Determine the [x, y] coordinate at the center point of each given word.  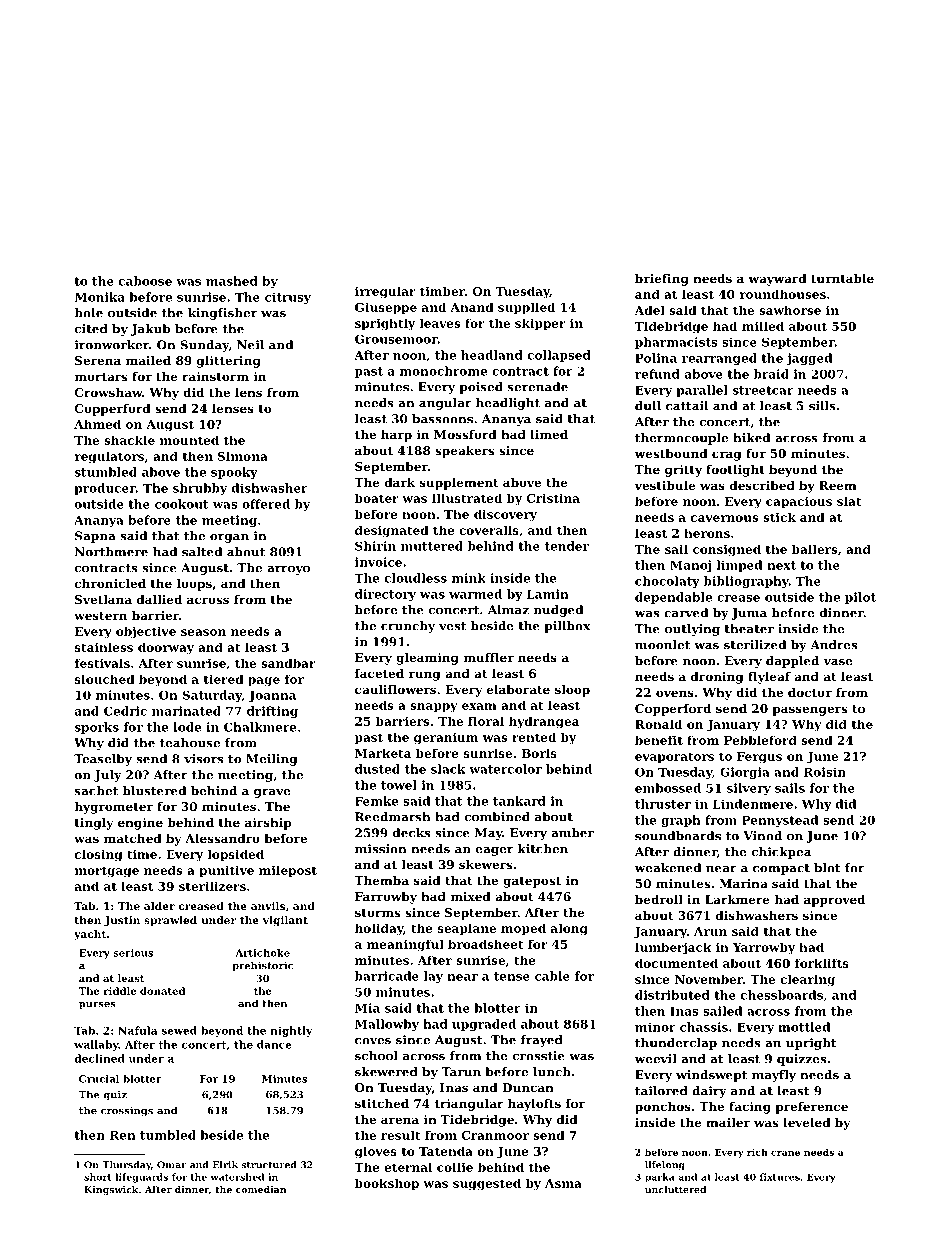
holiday [379, 929]
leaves [440, 323]
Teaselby [103, 760]
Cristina [553, 498]
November [709, 979]
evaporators [674, 758]
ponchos [663, 1108]
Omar [171, 1165]
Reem [838, 485]
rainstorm [215, 376]
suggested [487, 1184]
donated [162, 991]
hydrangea [544, 722]
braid [771, 374]
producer [105, 489]
